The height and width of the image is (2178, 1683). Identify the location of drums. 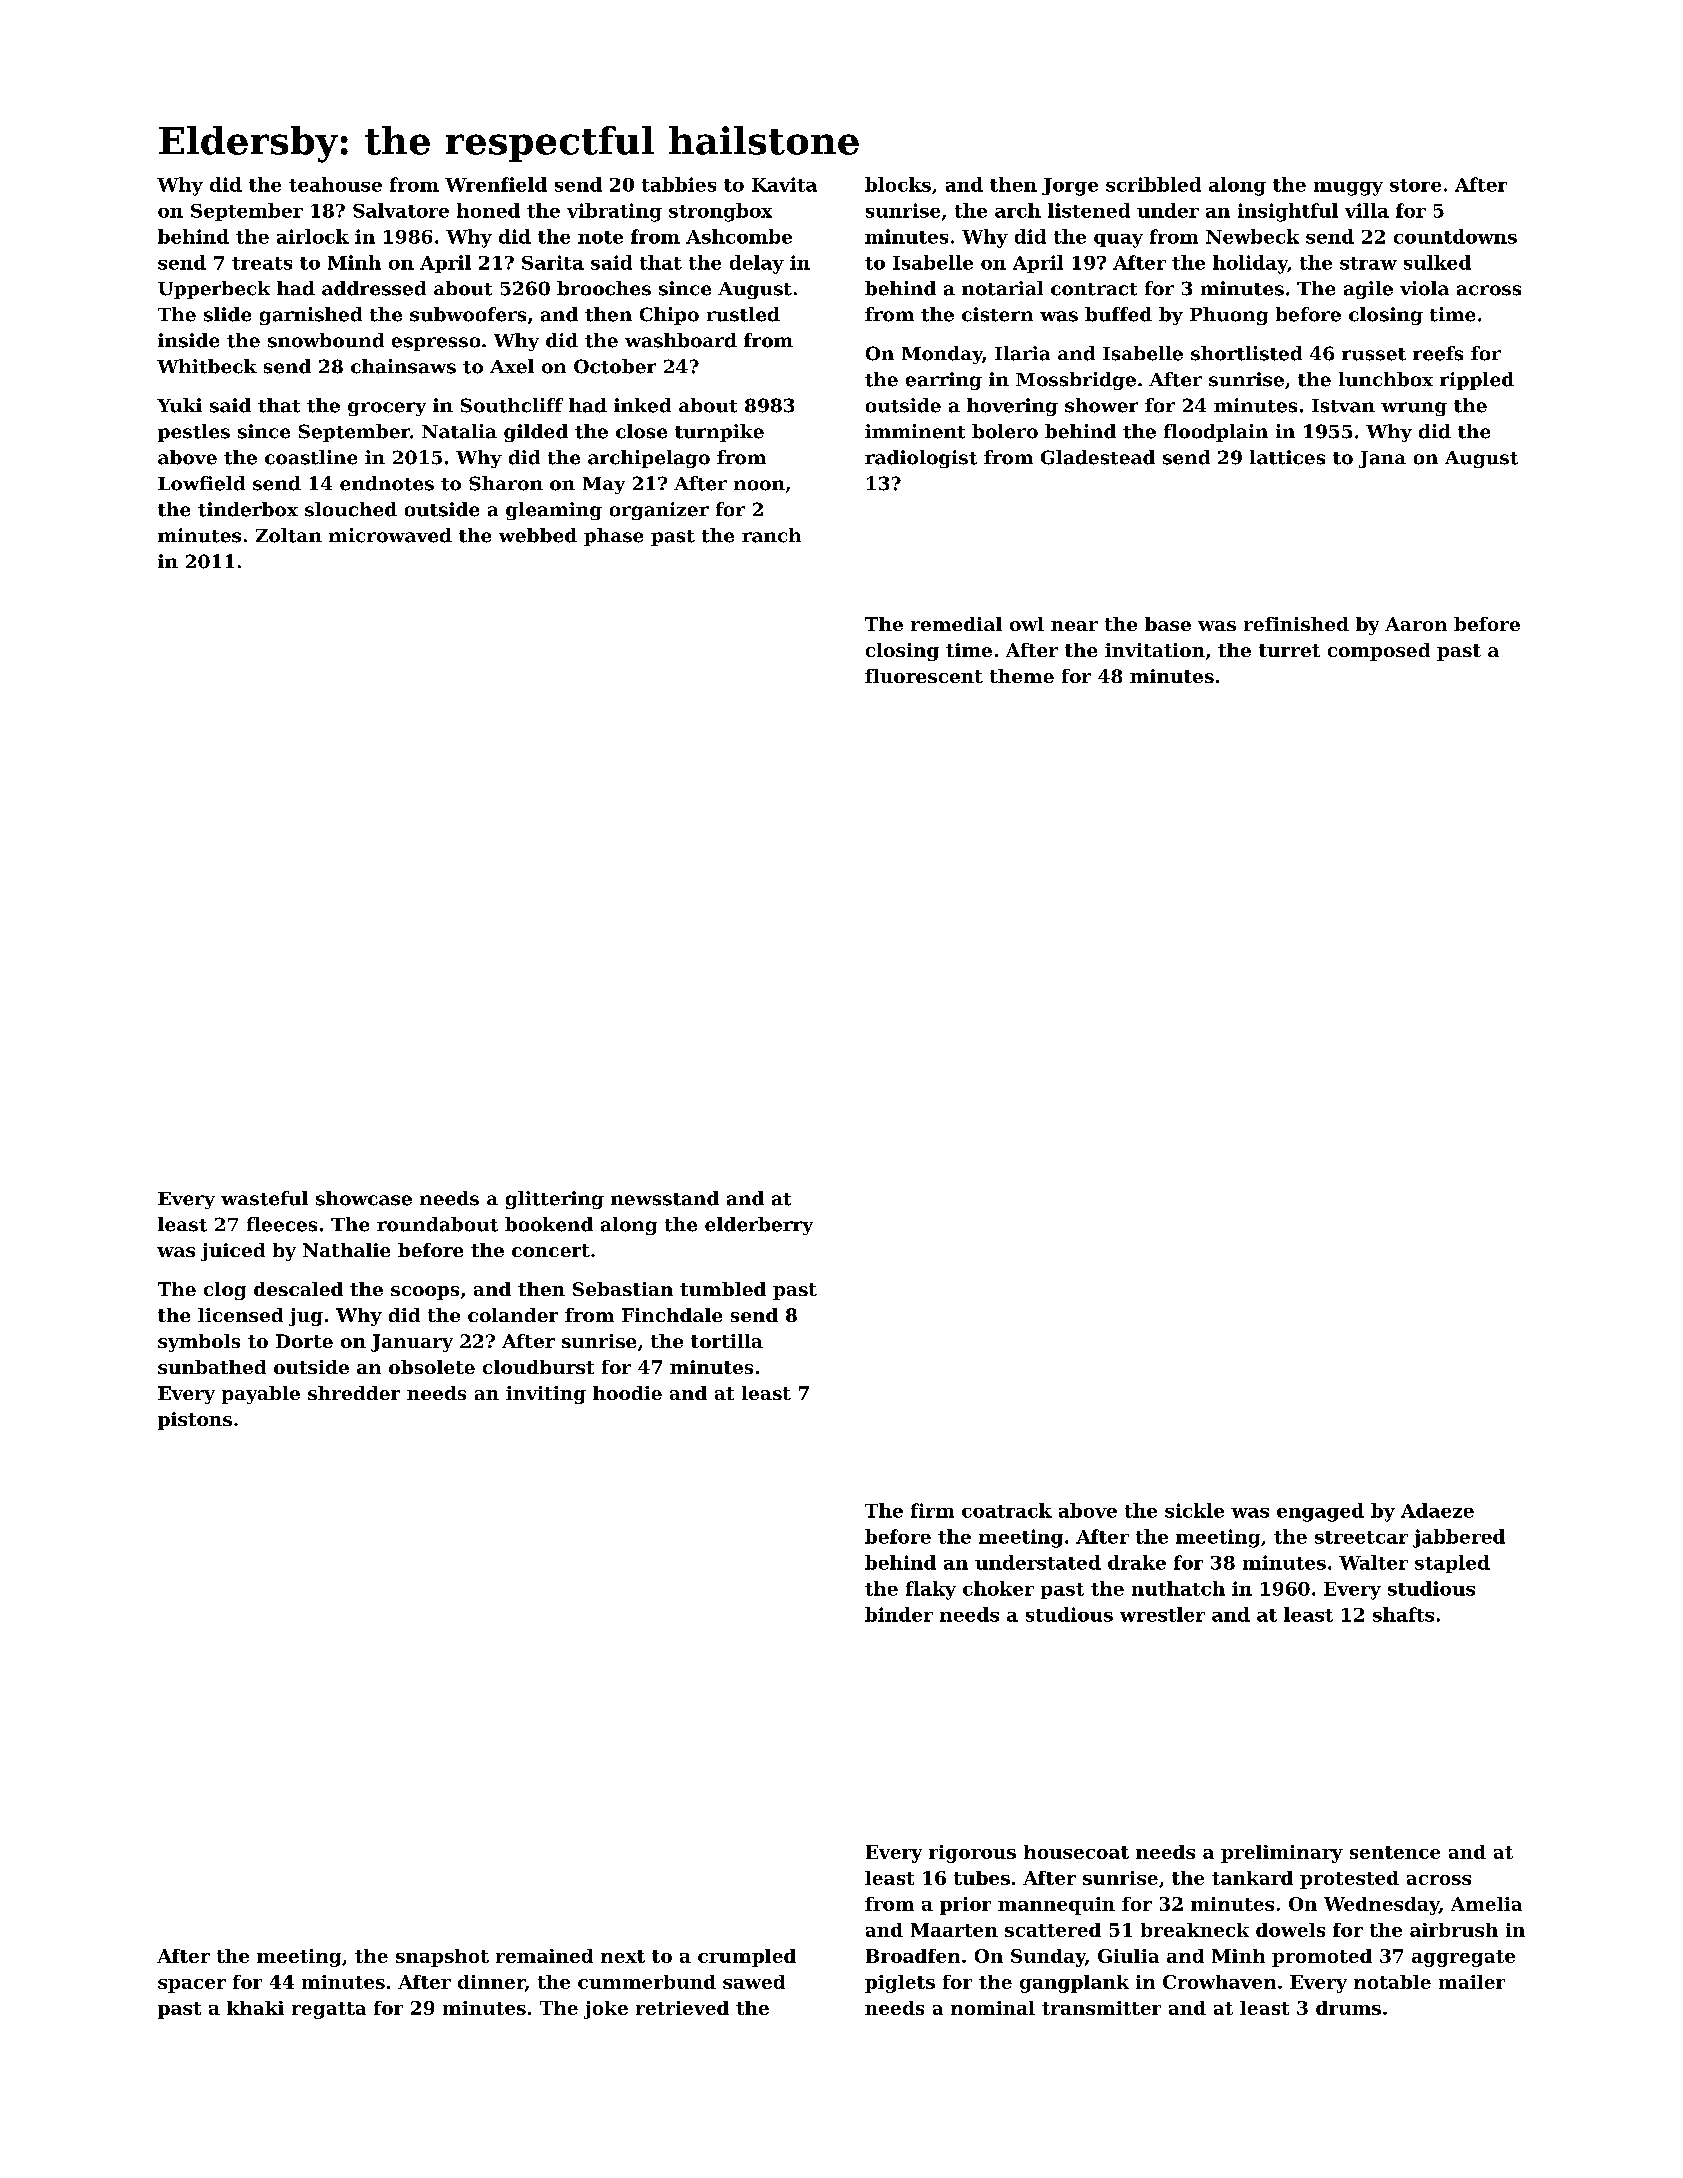
(1348, 2008).
